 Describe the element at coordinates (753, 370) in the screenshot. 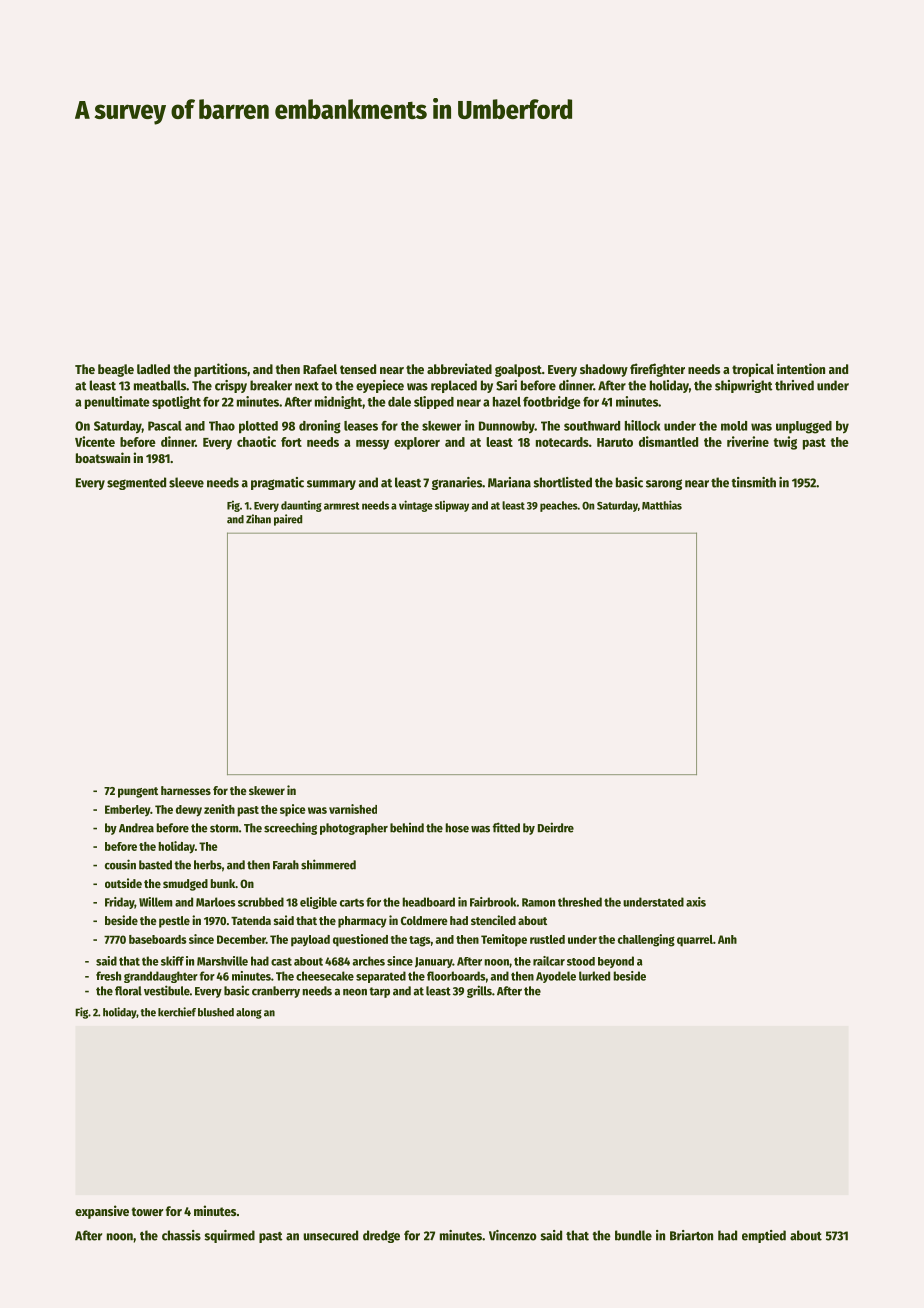

I see `tropical` at that location.
